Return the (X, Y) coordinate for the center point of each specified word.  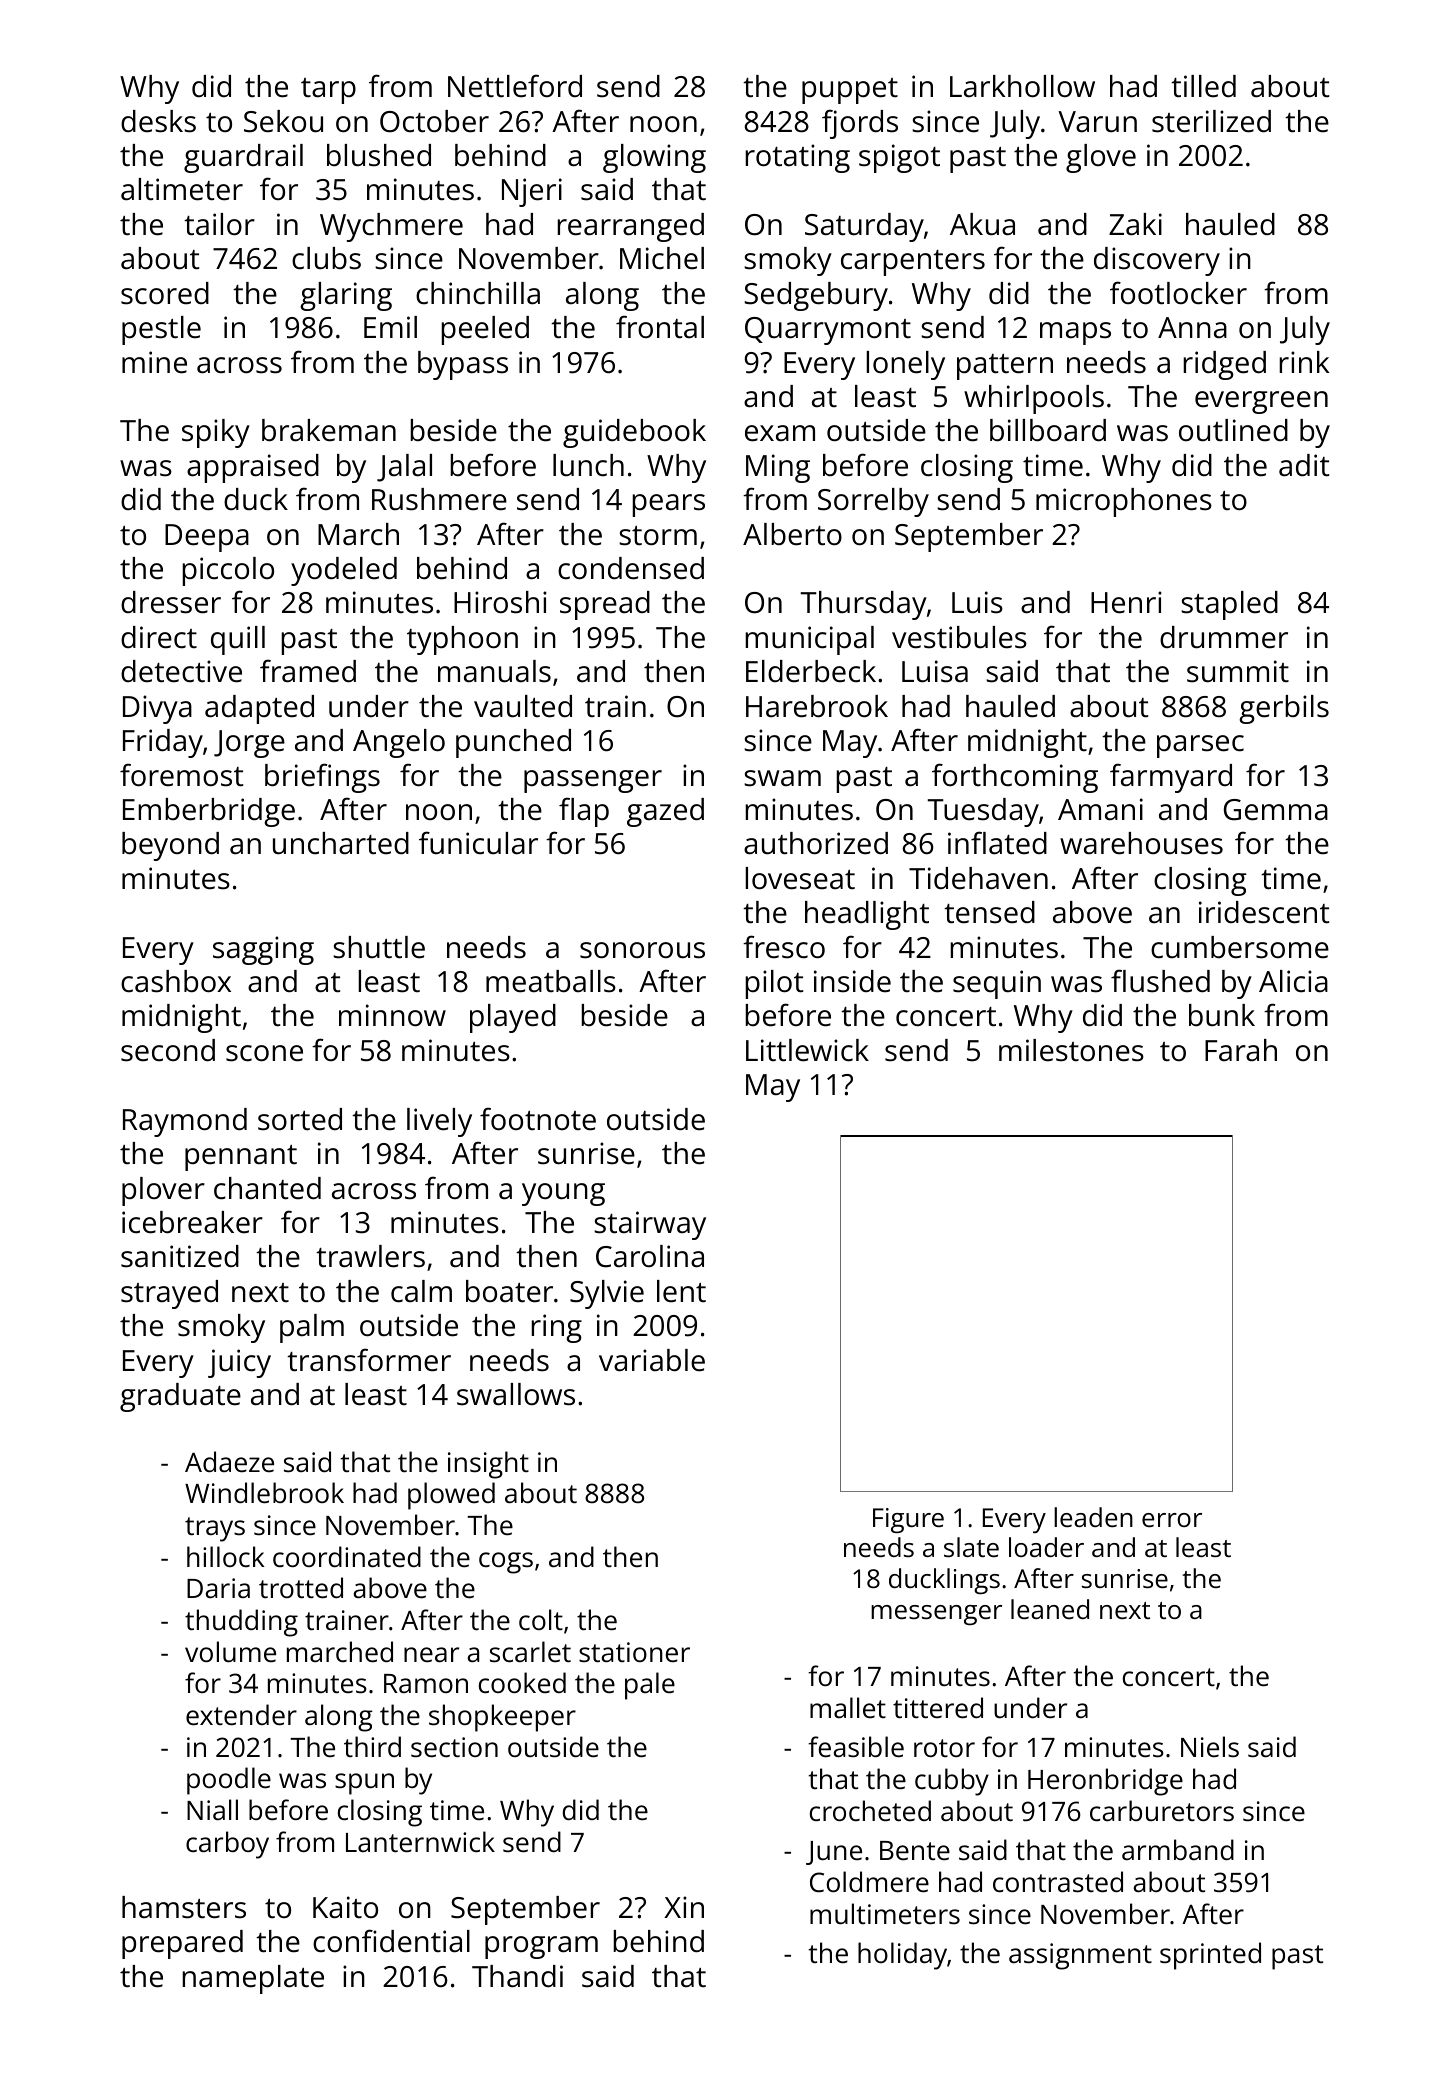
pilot (774, 984)
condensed (631, 568)
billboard (1048, 430)
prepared (182, 1944)
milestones (1071, 1050)
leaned (1050, 1609)
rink (1304, 362)
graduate (180, 1397)
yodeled (344, 571)
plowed (451, 1496)
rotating (797, 158)
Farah (1241, 1050)
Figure (908, 1520)
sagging (263, 950)
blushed (379, 155)
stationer (634, 1652)
